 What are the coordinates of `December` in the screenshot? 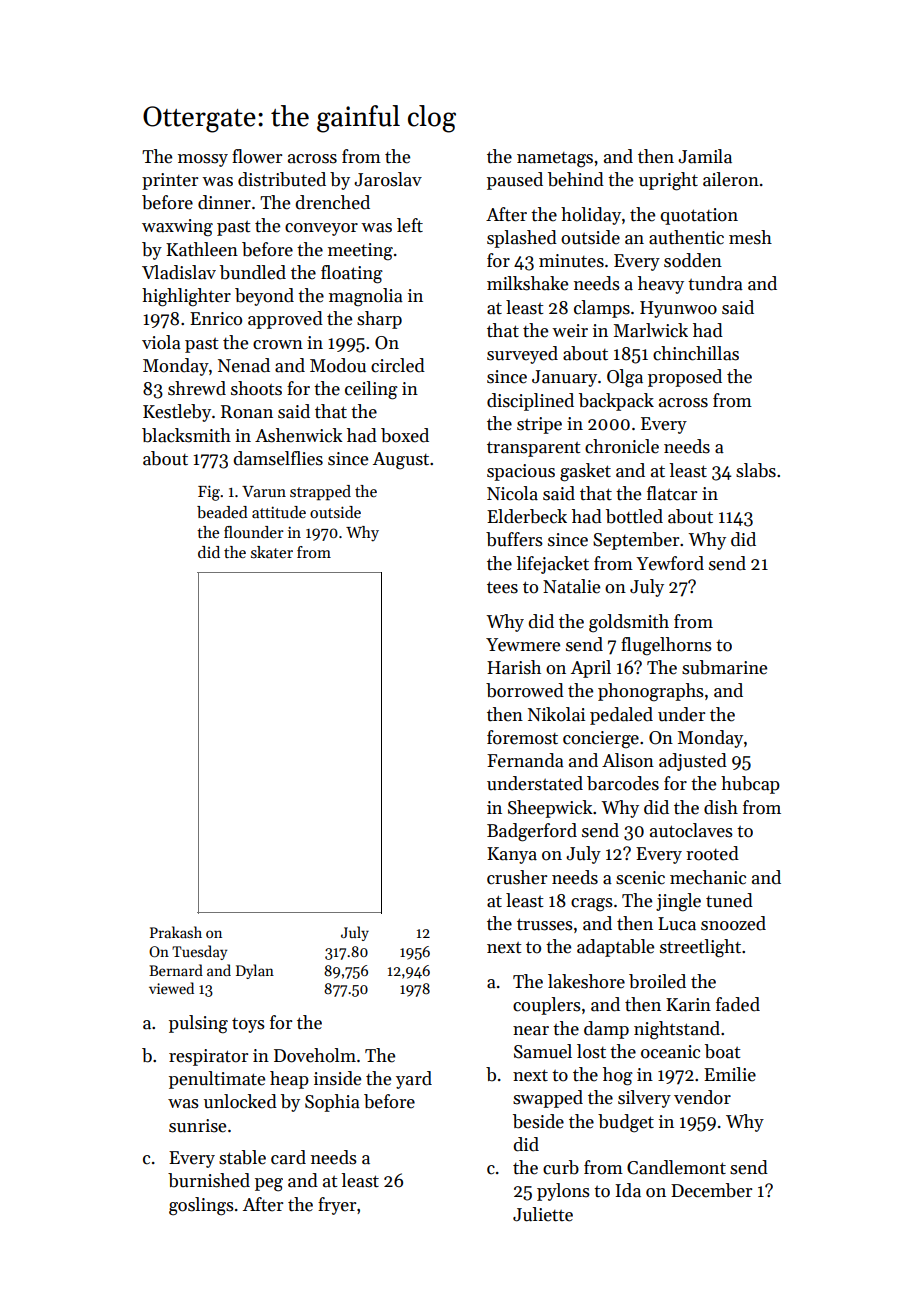 It's located at (711, 1190).
